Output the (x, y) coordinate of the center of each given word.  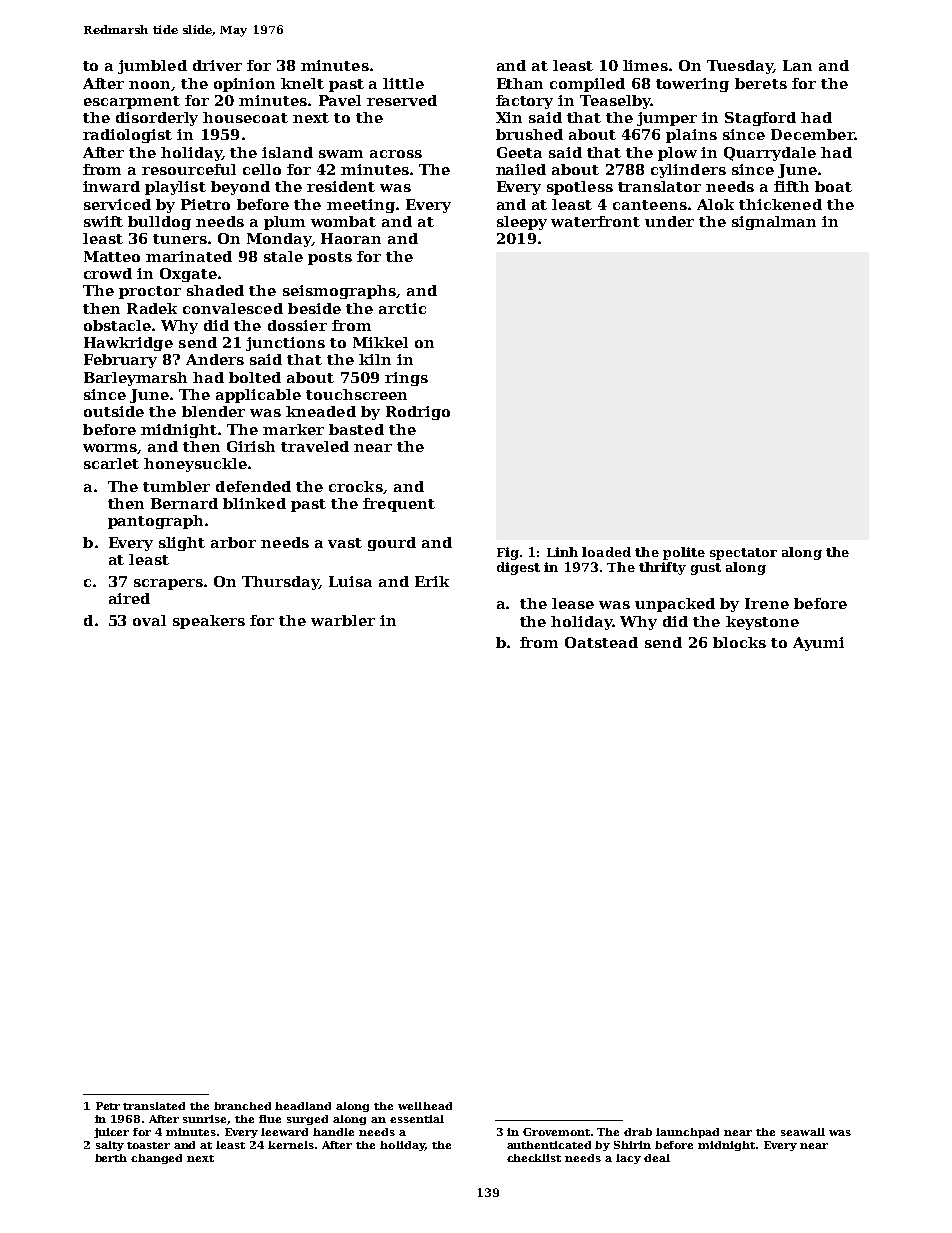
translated (154, 1106)
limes (645, 65)
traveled (315, 446)
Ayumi (818, 644)
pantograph (155, 522)
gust (706, 569)
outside (114, 411)
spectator (743, 554)
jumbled (152, 67)
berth (111, 1158)
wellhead (425, 1106)
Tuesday (740, 67)
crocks (356, 486)
